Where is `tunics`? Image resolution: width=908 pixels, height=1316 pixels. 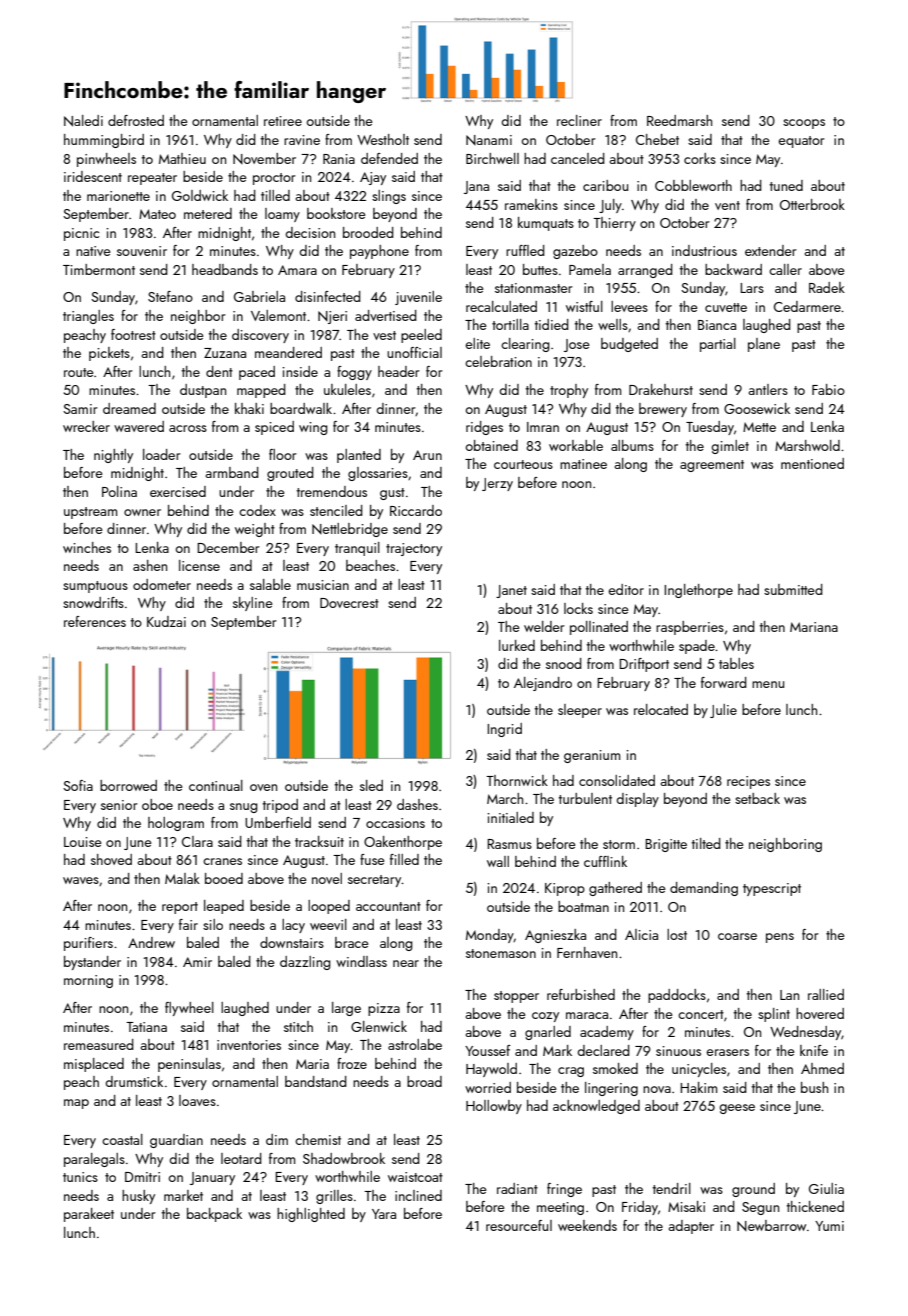 tunics is located at coordinates (80, 1177).
